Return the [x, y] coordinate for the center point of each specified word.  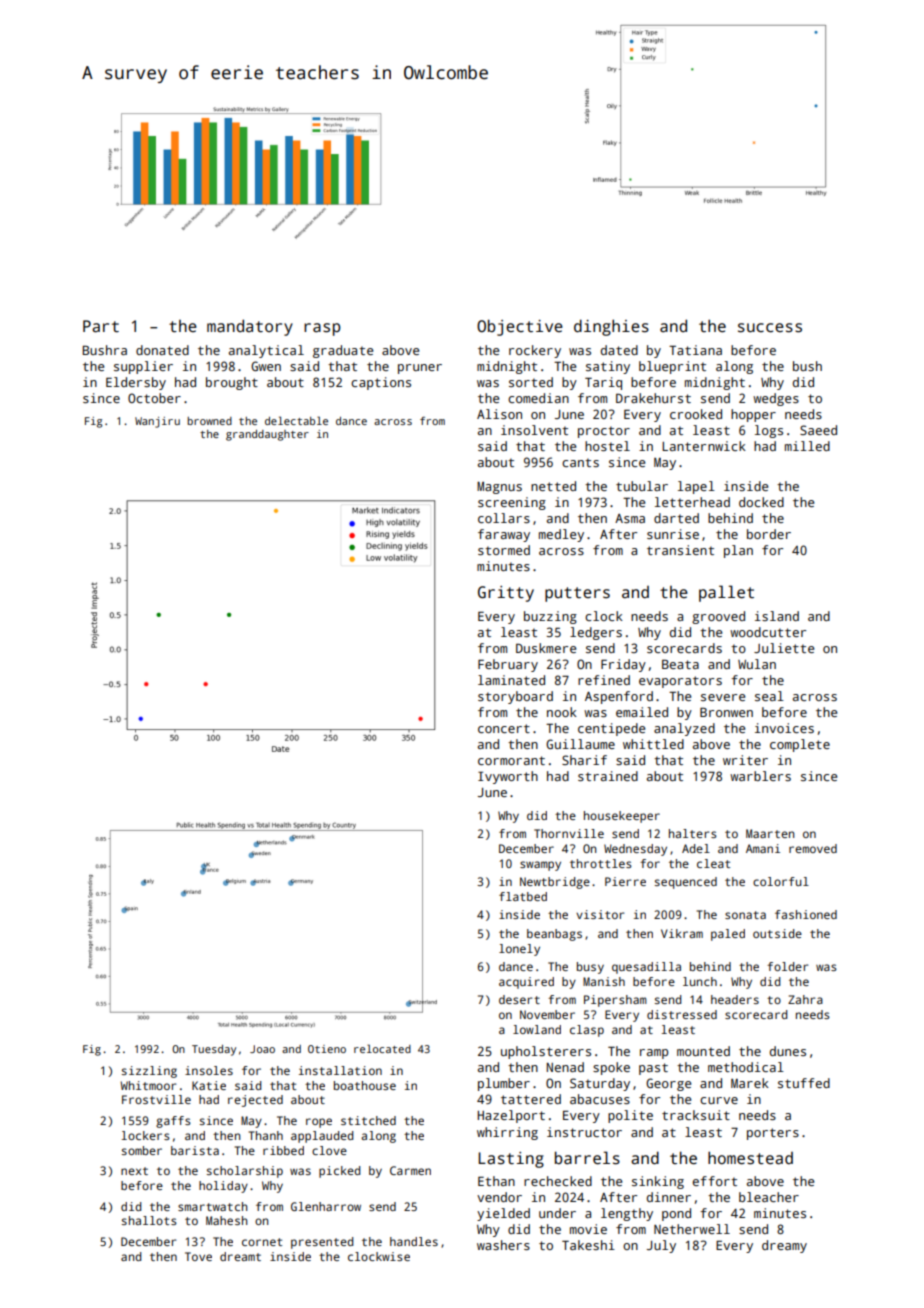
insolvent [534, 430]
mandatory [250, 327]
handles [414, 1241]
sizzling [149, 1072]
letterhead [692, 502]
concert [504, 728]
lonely [519, 950]
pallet [726, 593]
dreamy [784, 1246]
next [134, 1171]
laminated [511, 680]
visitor [600, 914]
